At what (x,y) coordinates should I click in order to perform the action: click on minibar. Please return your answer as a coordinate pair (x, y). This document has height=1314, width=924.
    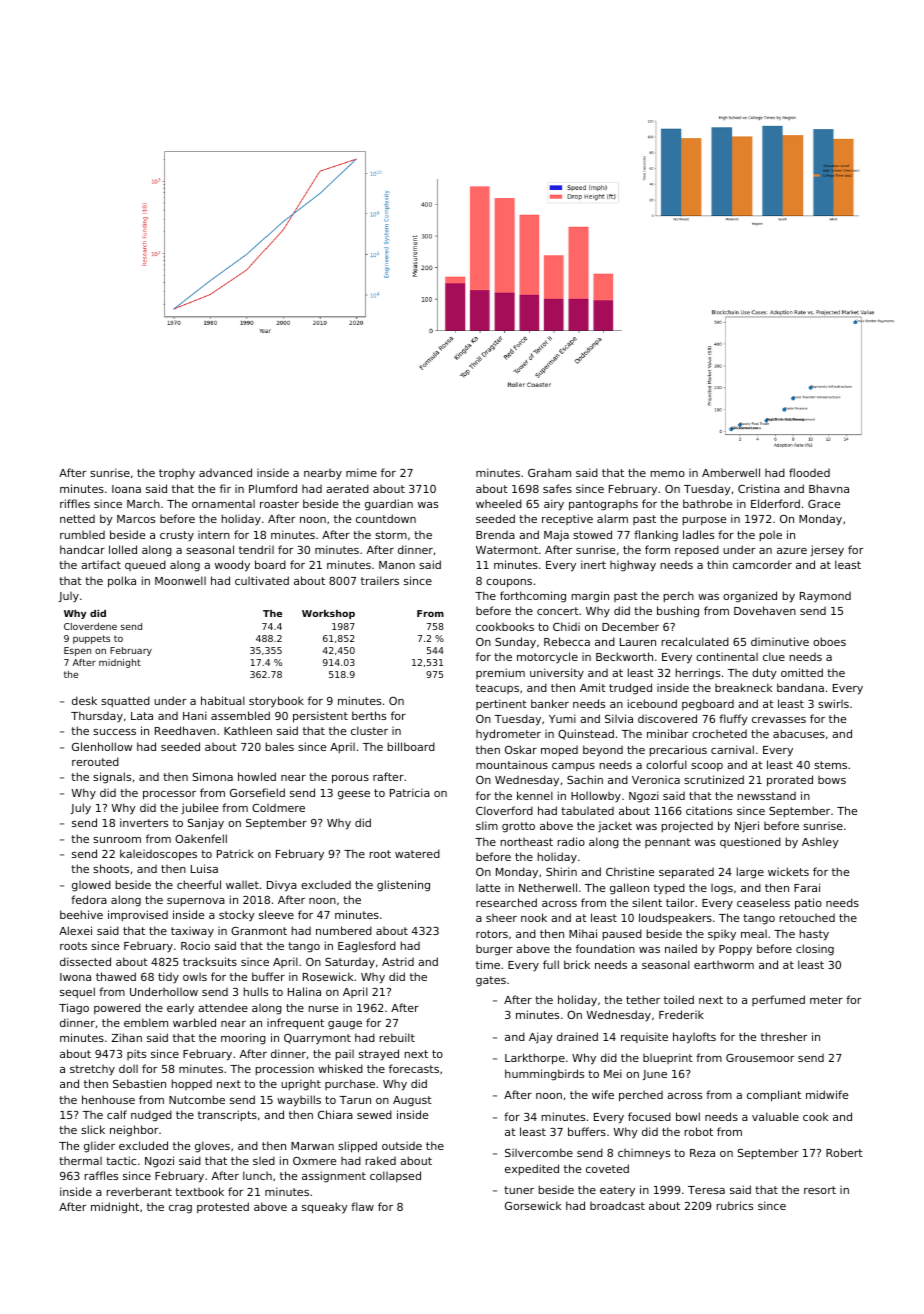
    Looking at the image, I should click on (667, 733).
